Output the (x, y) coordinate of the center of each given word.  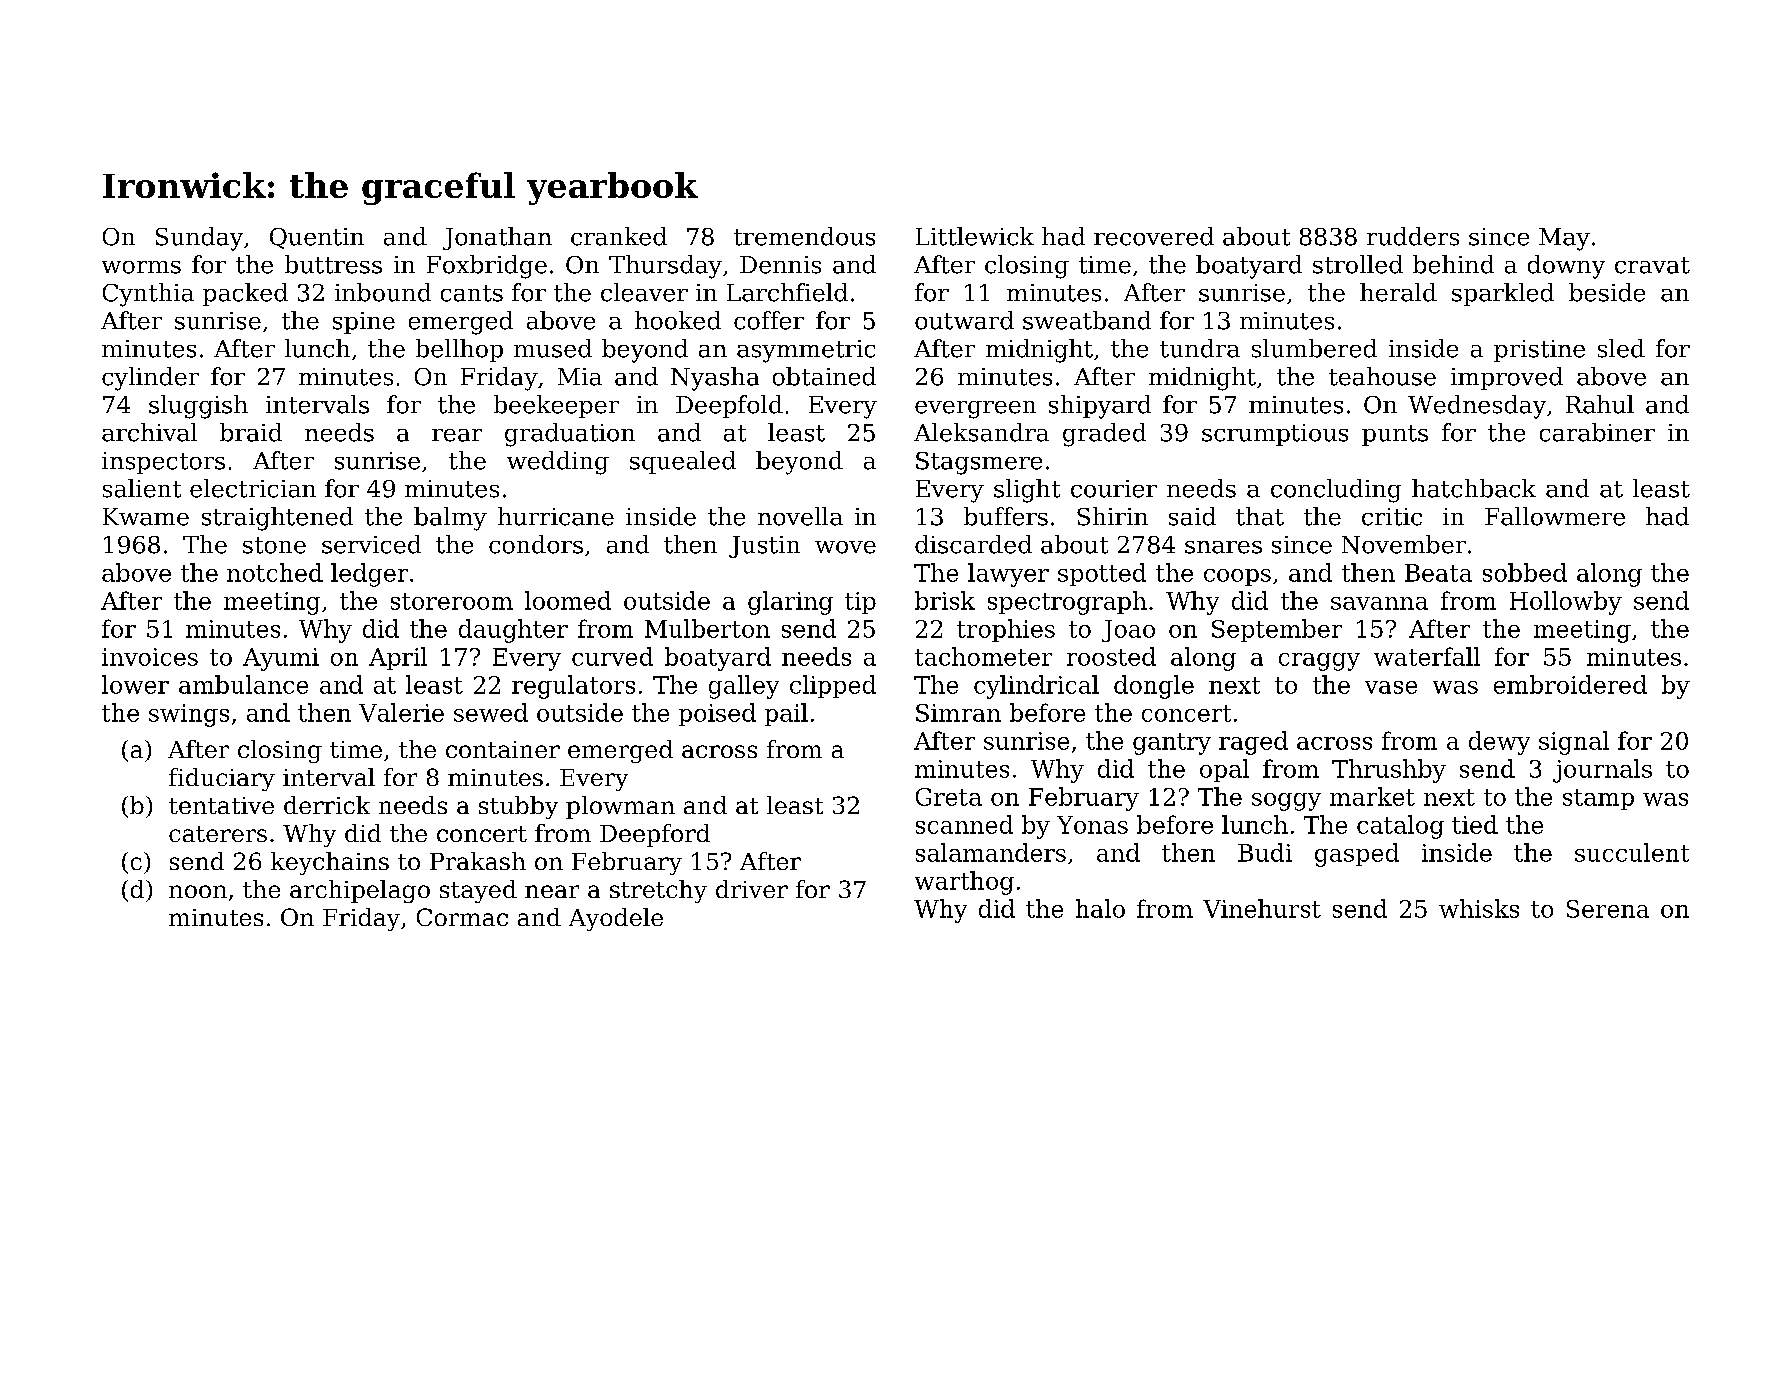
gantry (1172, 744)
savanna (1379, 603)
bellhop (459, 350)
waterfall (1427, 656)
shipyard (1100, 407)
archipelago (360, 891)
